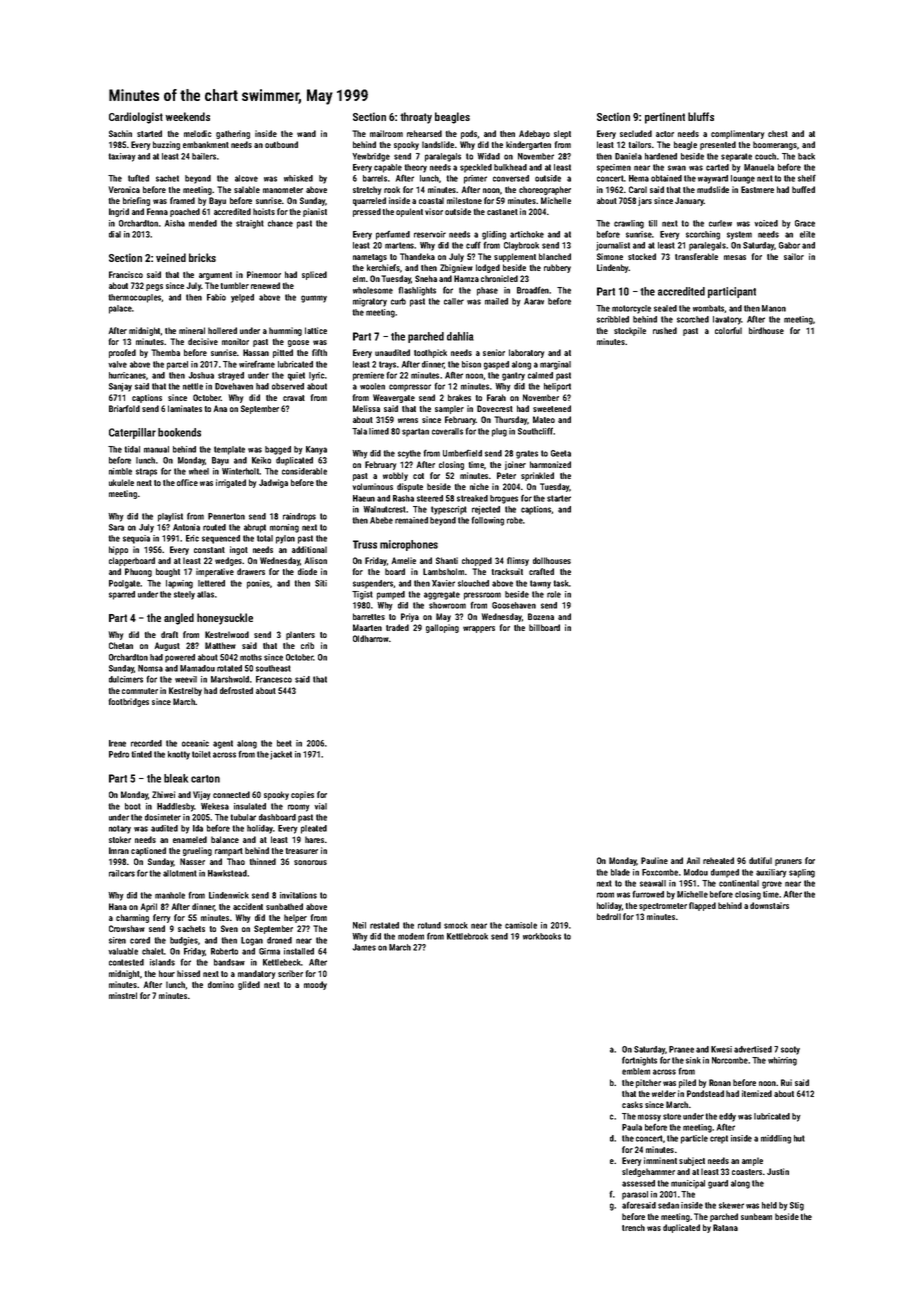 The image size is (924, 1308). What do you see at coordinates (533, 290) in the page?
I see `Broadfen` at bounding box center [533, 290].
